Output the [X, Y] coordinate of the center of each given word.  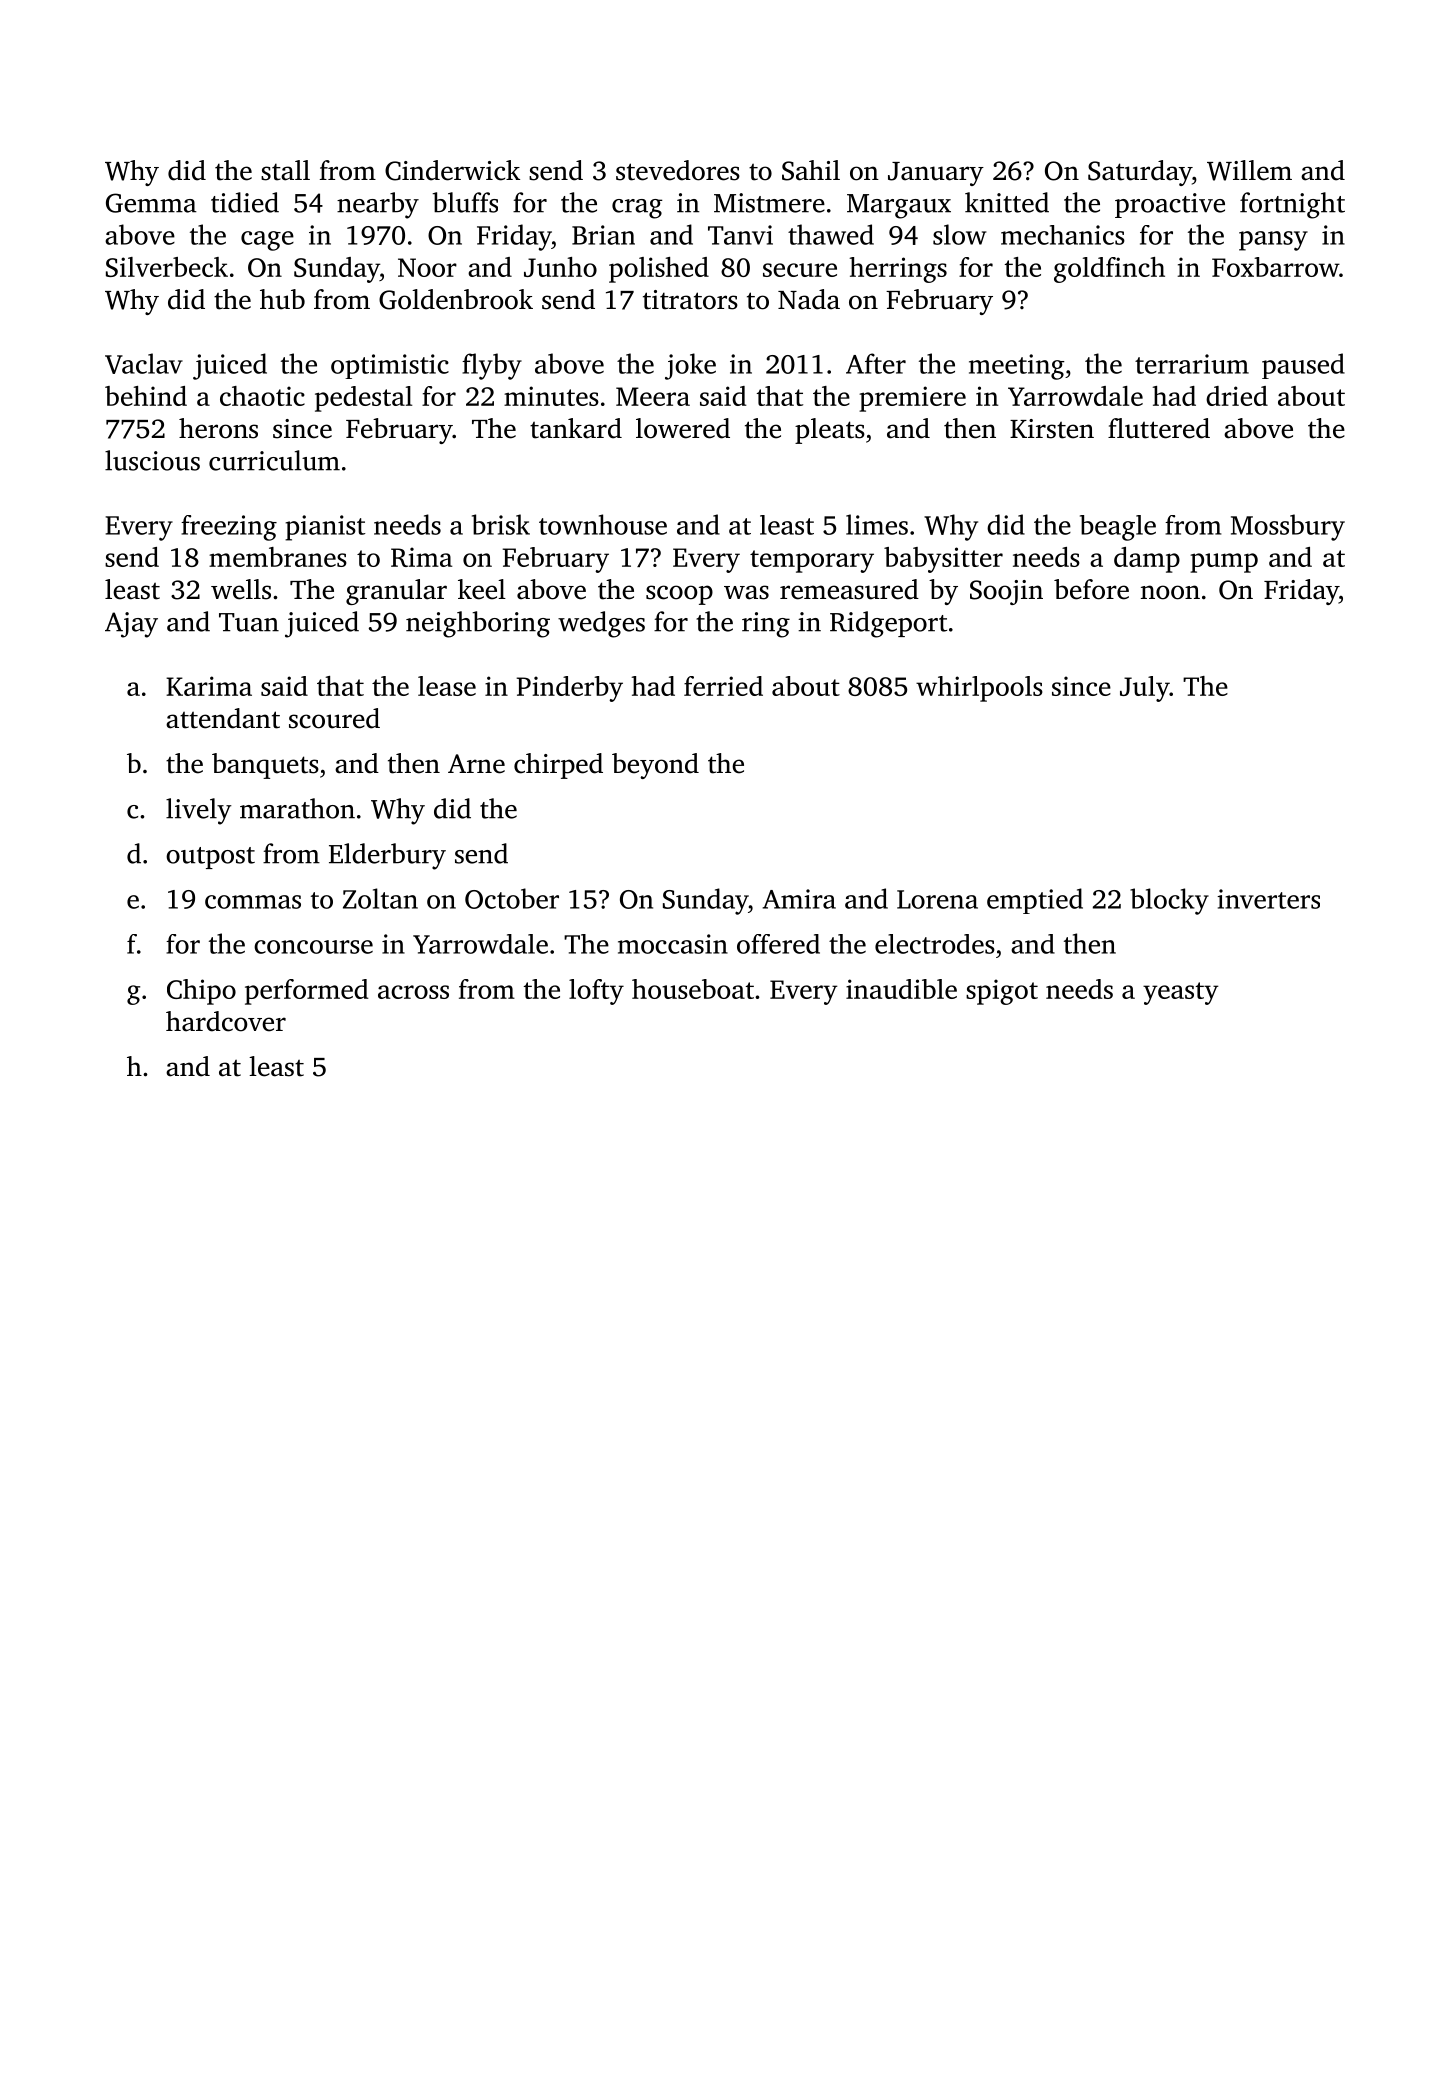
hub [282, 299]
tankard [576, 428]
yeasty [1181, 993]
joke [690, 366]
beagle [1118, 528]
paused [1303, 366]
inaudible [901, 989]
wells [241, 589]
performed [306, 992]
